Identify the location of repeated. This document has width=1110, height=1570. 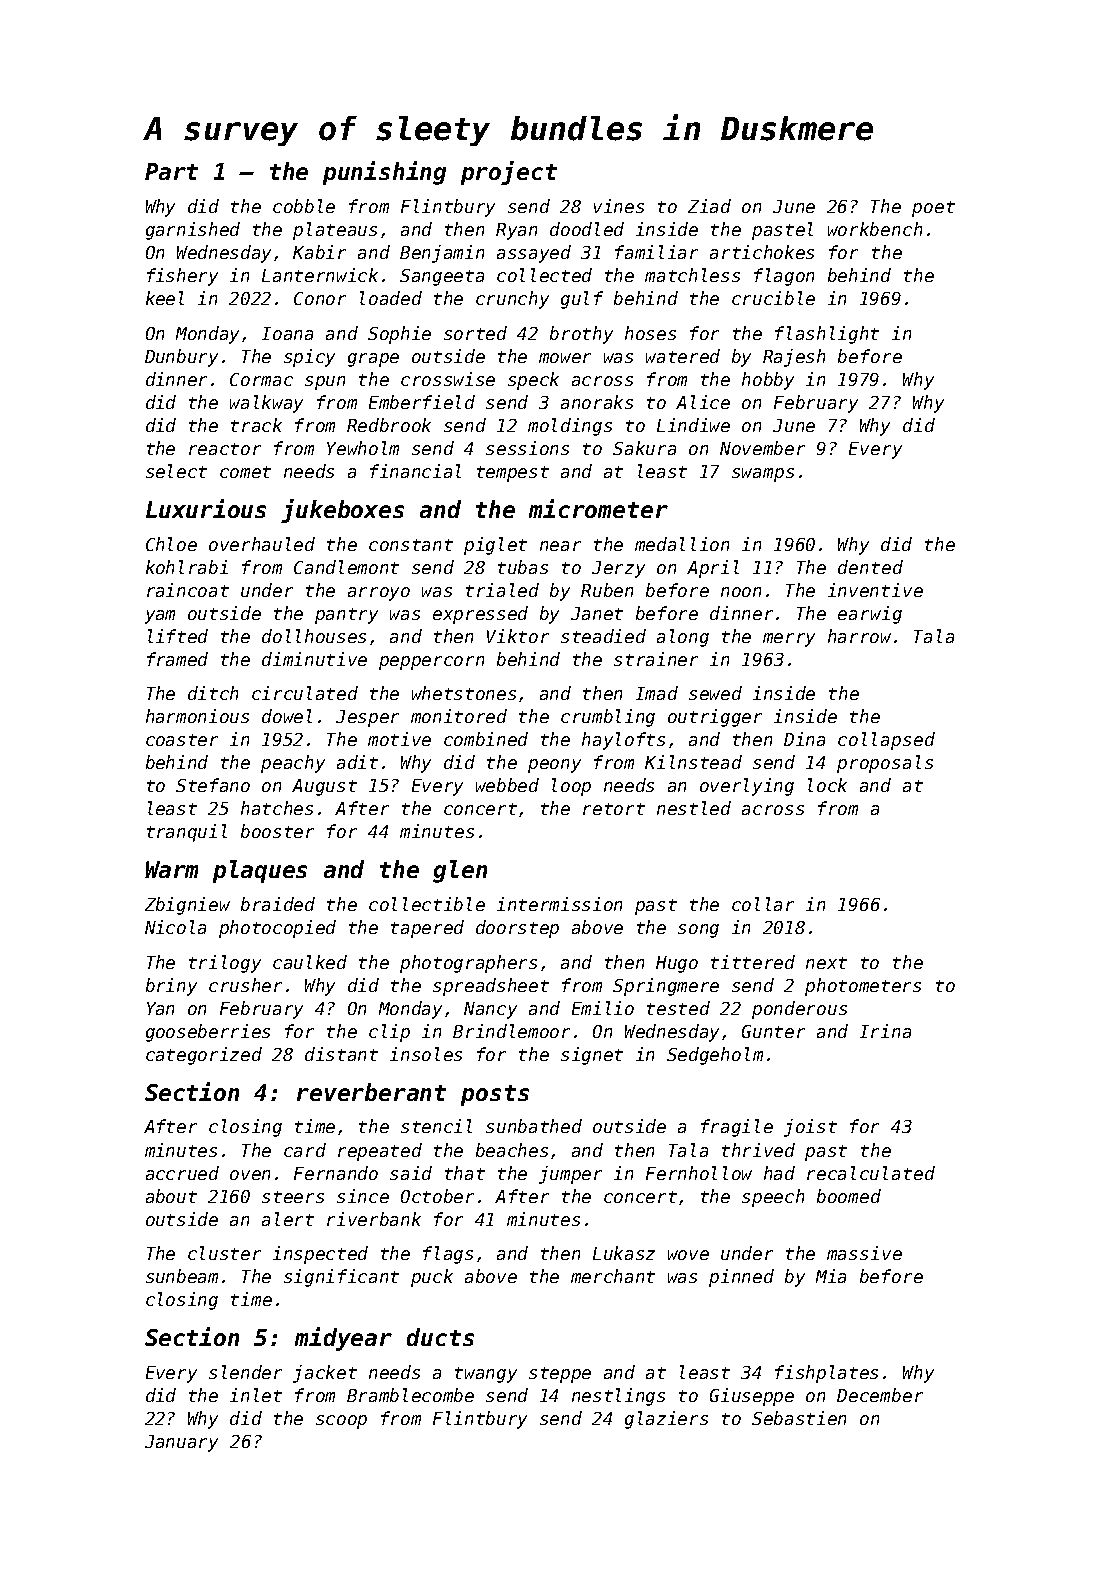
(380, 1152).
